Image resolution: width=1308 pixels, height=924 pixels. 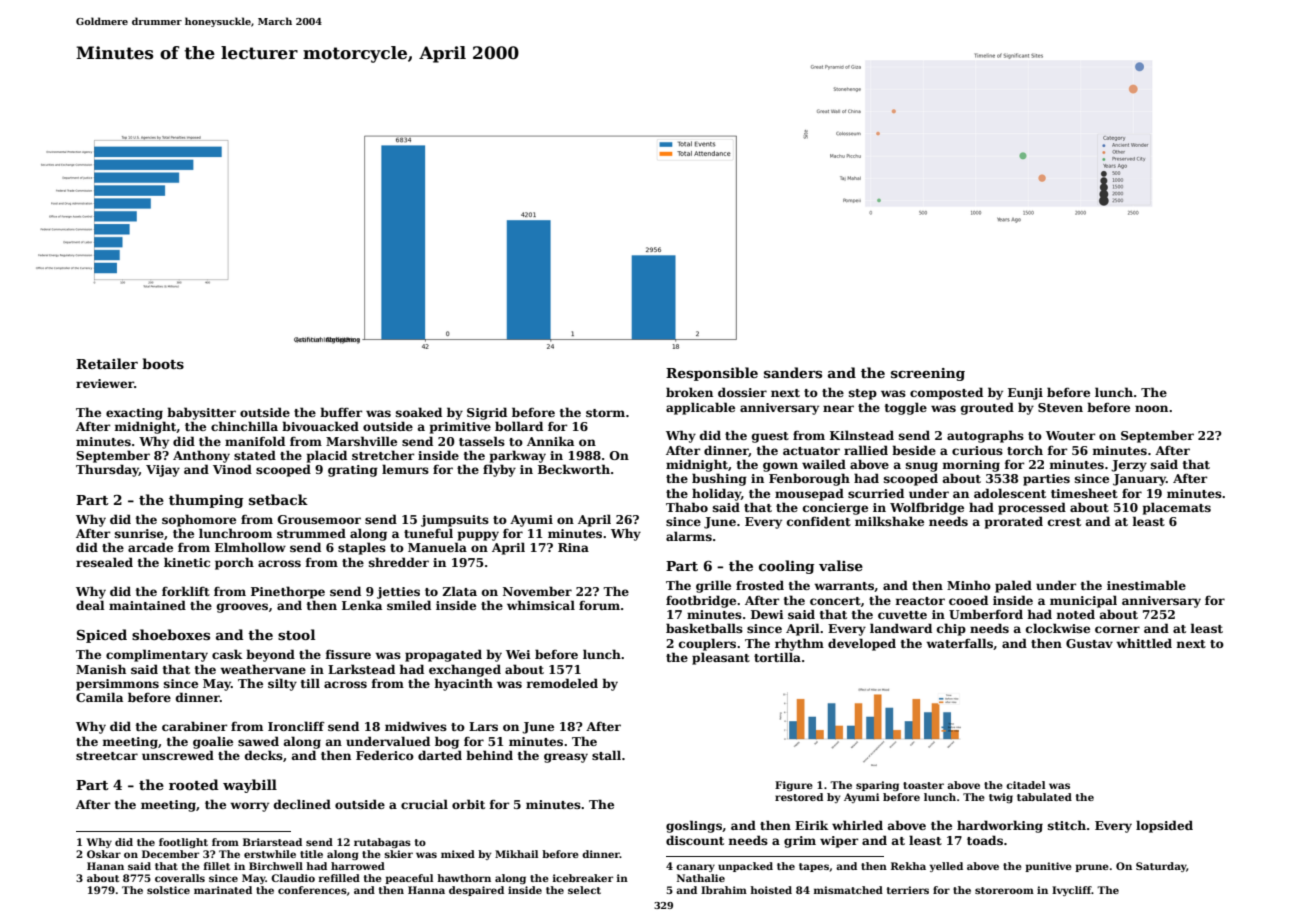 What do you see at coordinates (195, 726) in the page?
I see `carabiner` at bounding box center [195, 726].
